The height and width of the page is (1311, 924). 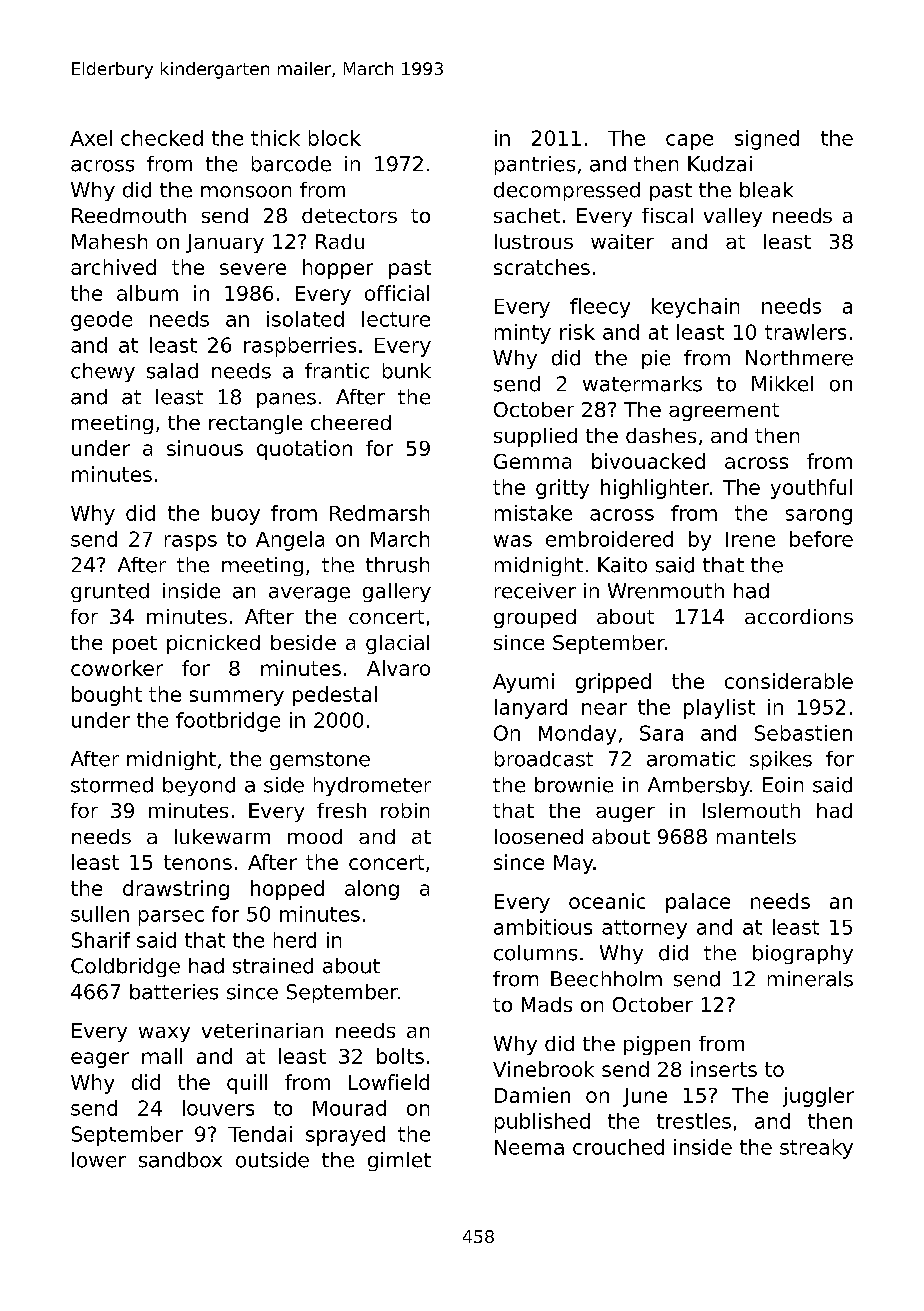 I want to click on parsec, so click(x=171, y=918).
